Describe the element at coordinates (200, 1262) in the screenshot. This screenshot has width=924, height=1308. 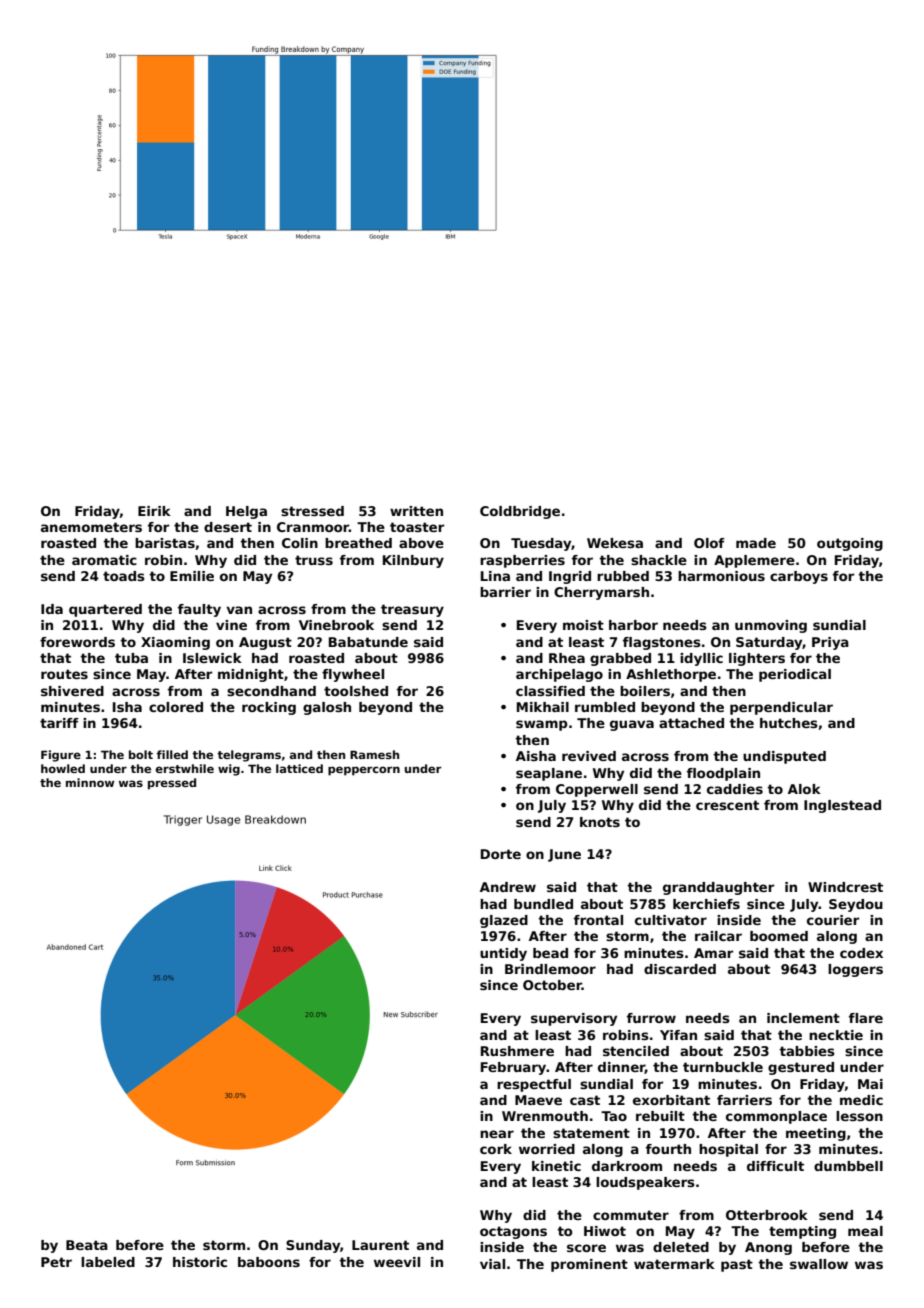
I see `historic` at that location.
